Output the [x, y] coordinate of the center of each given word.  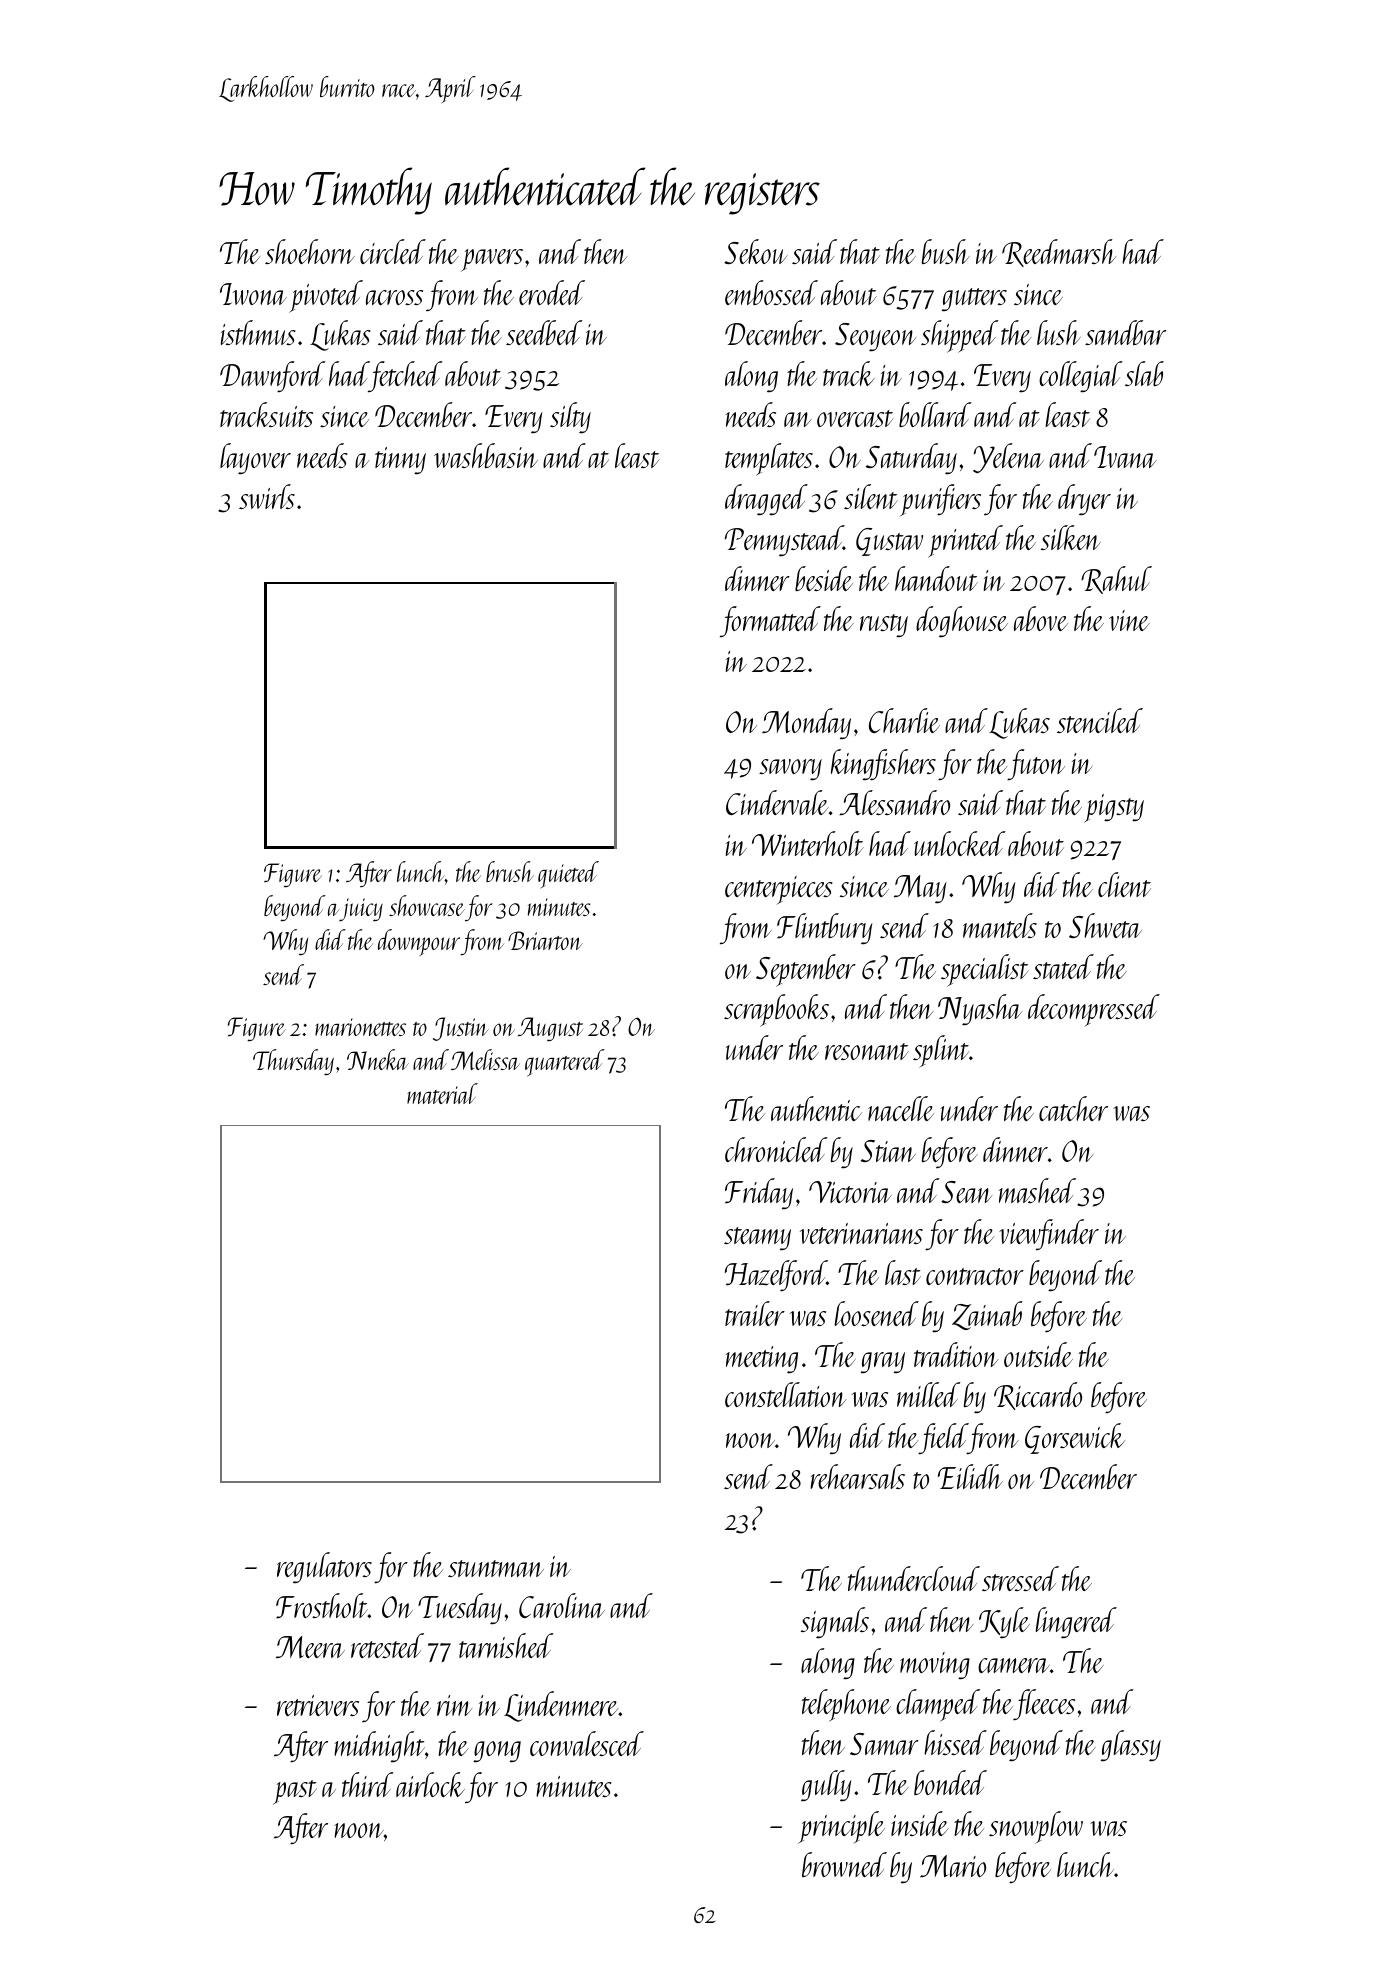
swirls [267, 496]
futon [1036, 764]
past [295, 1792]
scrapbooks [776, 1010]
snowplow [1036, 1827]
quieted [568, 875]
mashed [1037, 1190]
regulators [324, 1567]
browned [844, 1864]
